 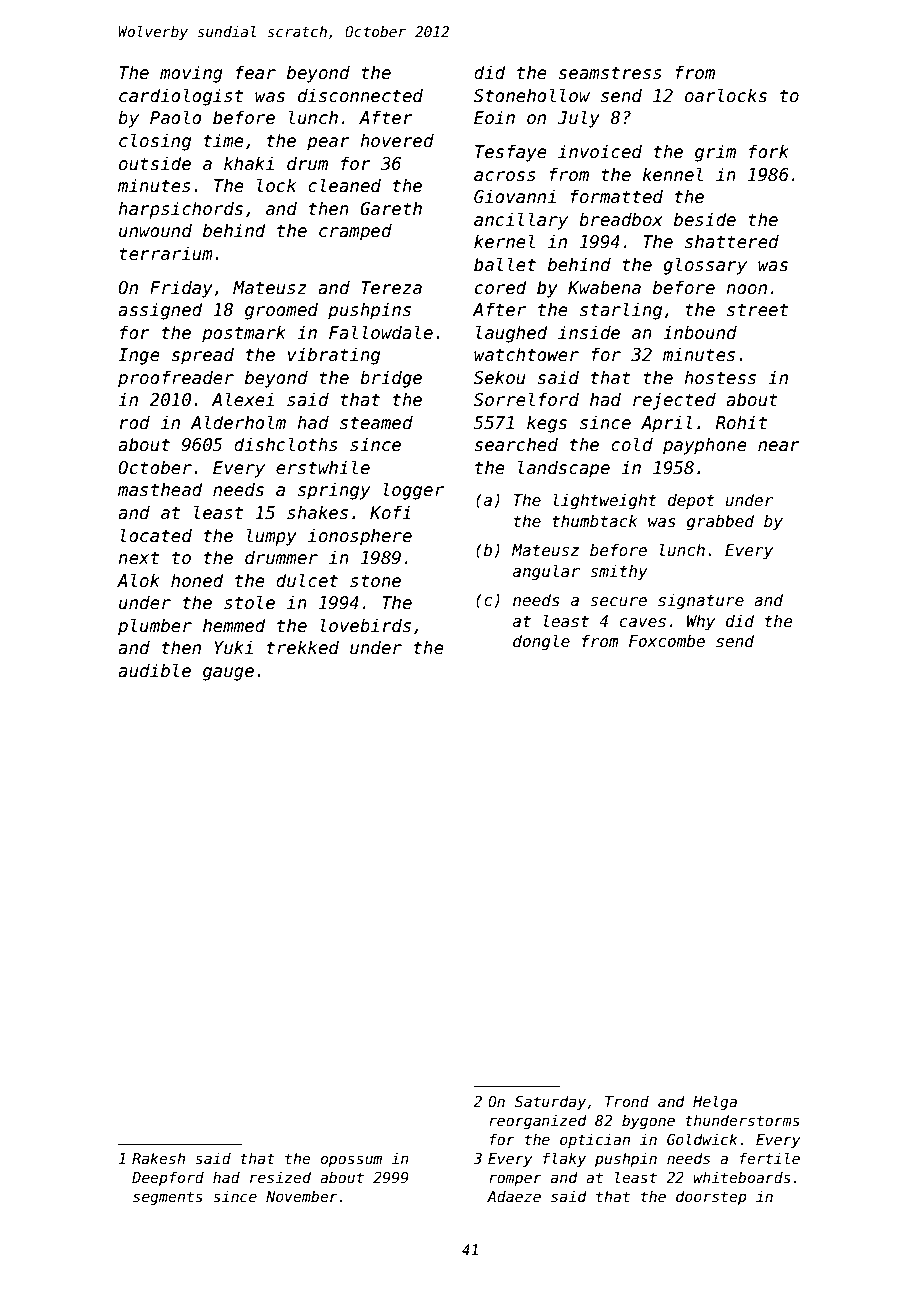 I want to click on reorganized, so click(x=538, y=1121).
